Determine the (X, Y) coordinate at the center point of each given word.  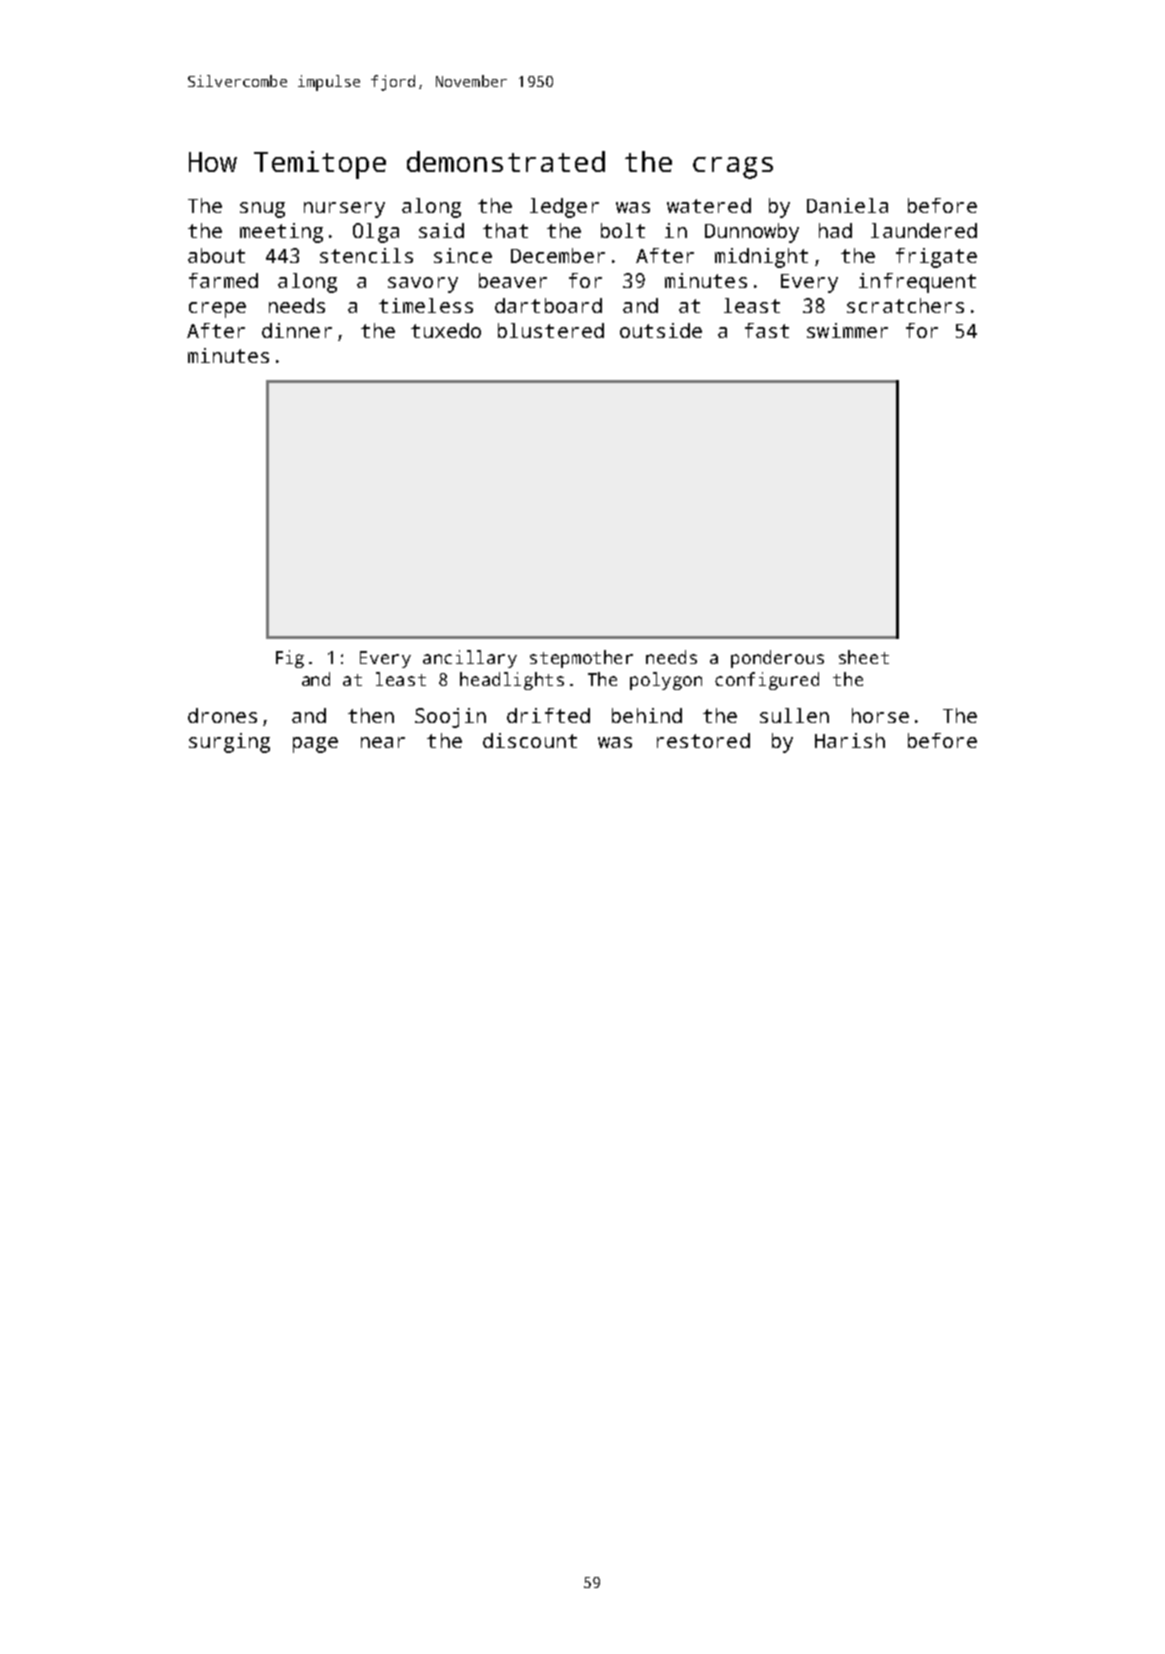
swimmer (847, 330)
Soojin (450, 718)
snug (262, 210)
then (371, 715)
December (558, 255)
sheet (864, 657)
